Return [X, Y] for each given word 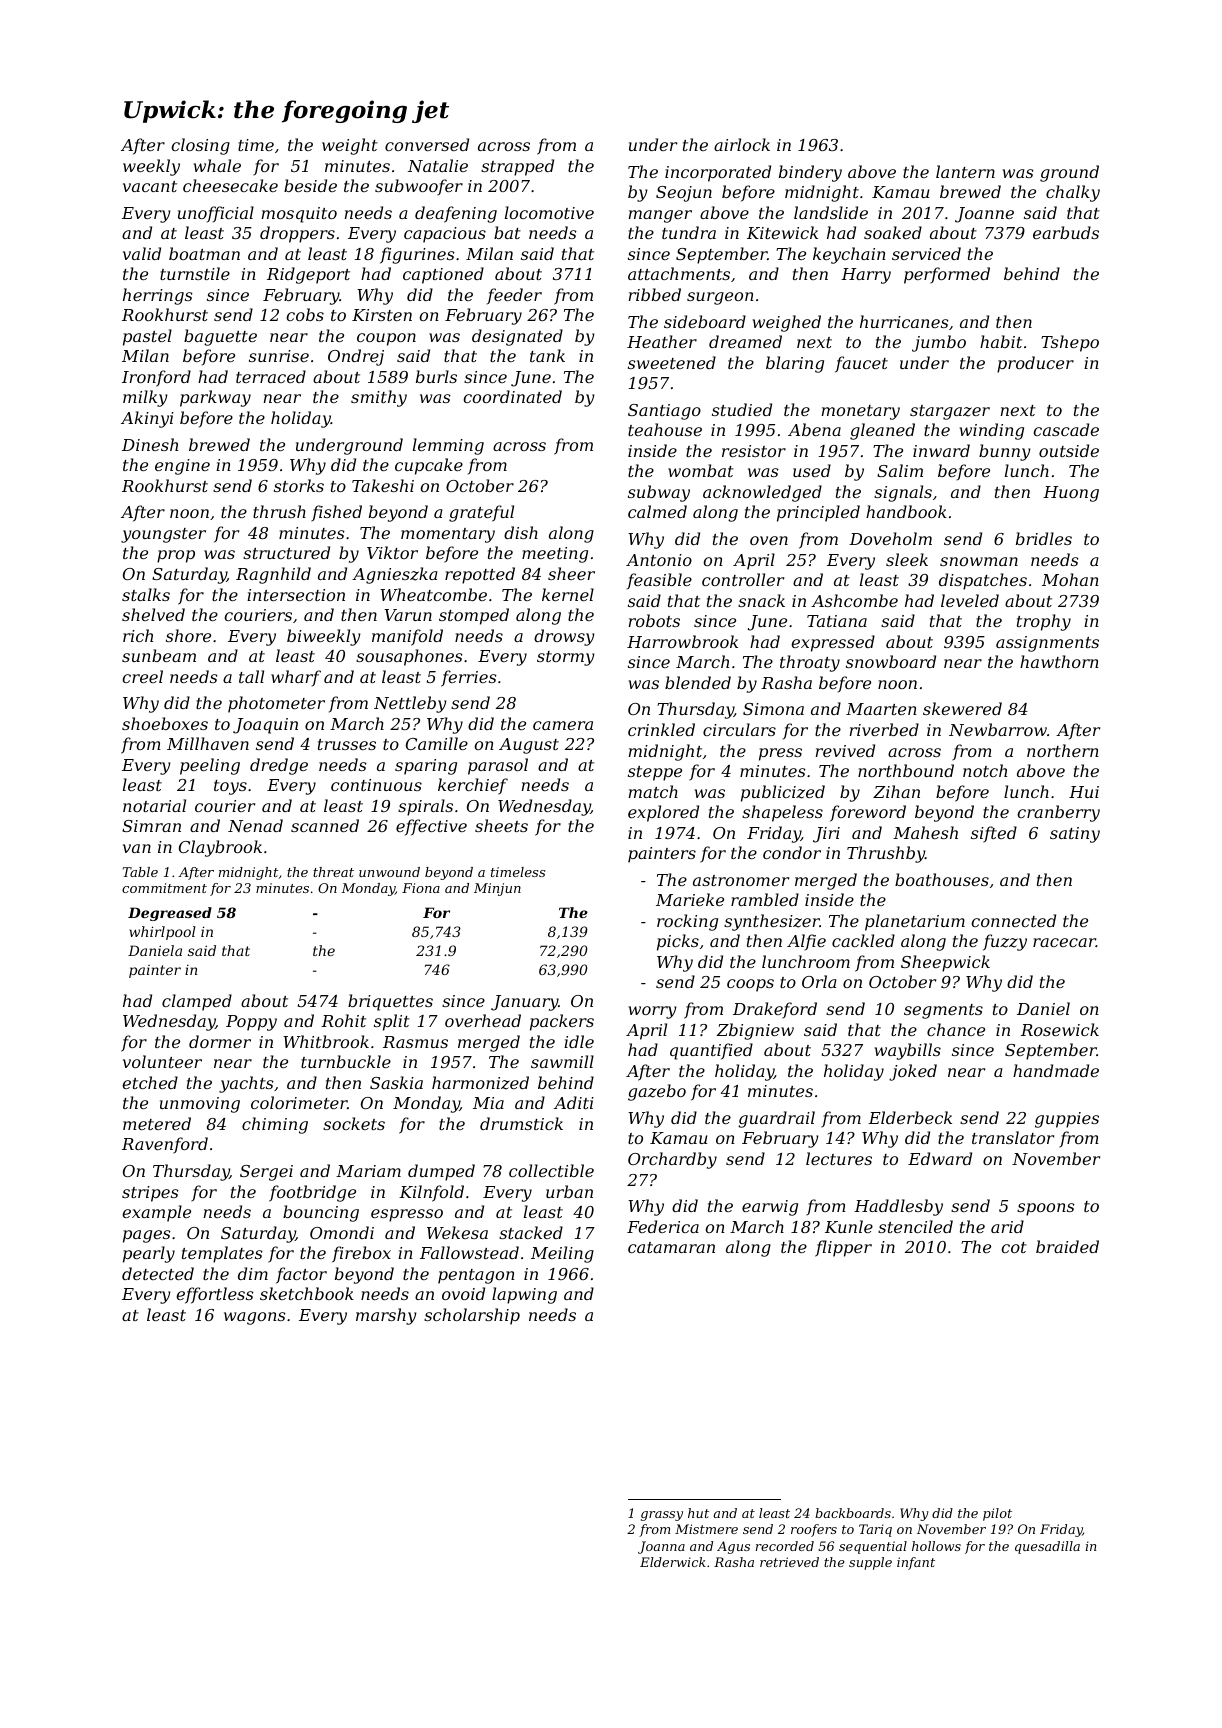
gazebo [657, 1092]
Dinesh [150, 444]
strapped [517, 167]
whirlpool [162, 933]
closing [200, 146]
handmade [1056, 1070]
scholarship [472, 1316]
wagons [255, 1318]
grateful [481, 513]
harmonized [480, 1083]
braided [1067, 1246]
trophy [1044, 622]
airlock [742, 144]
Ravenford [165, 1145]
